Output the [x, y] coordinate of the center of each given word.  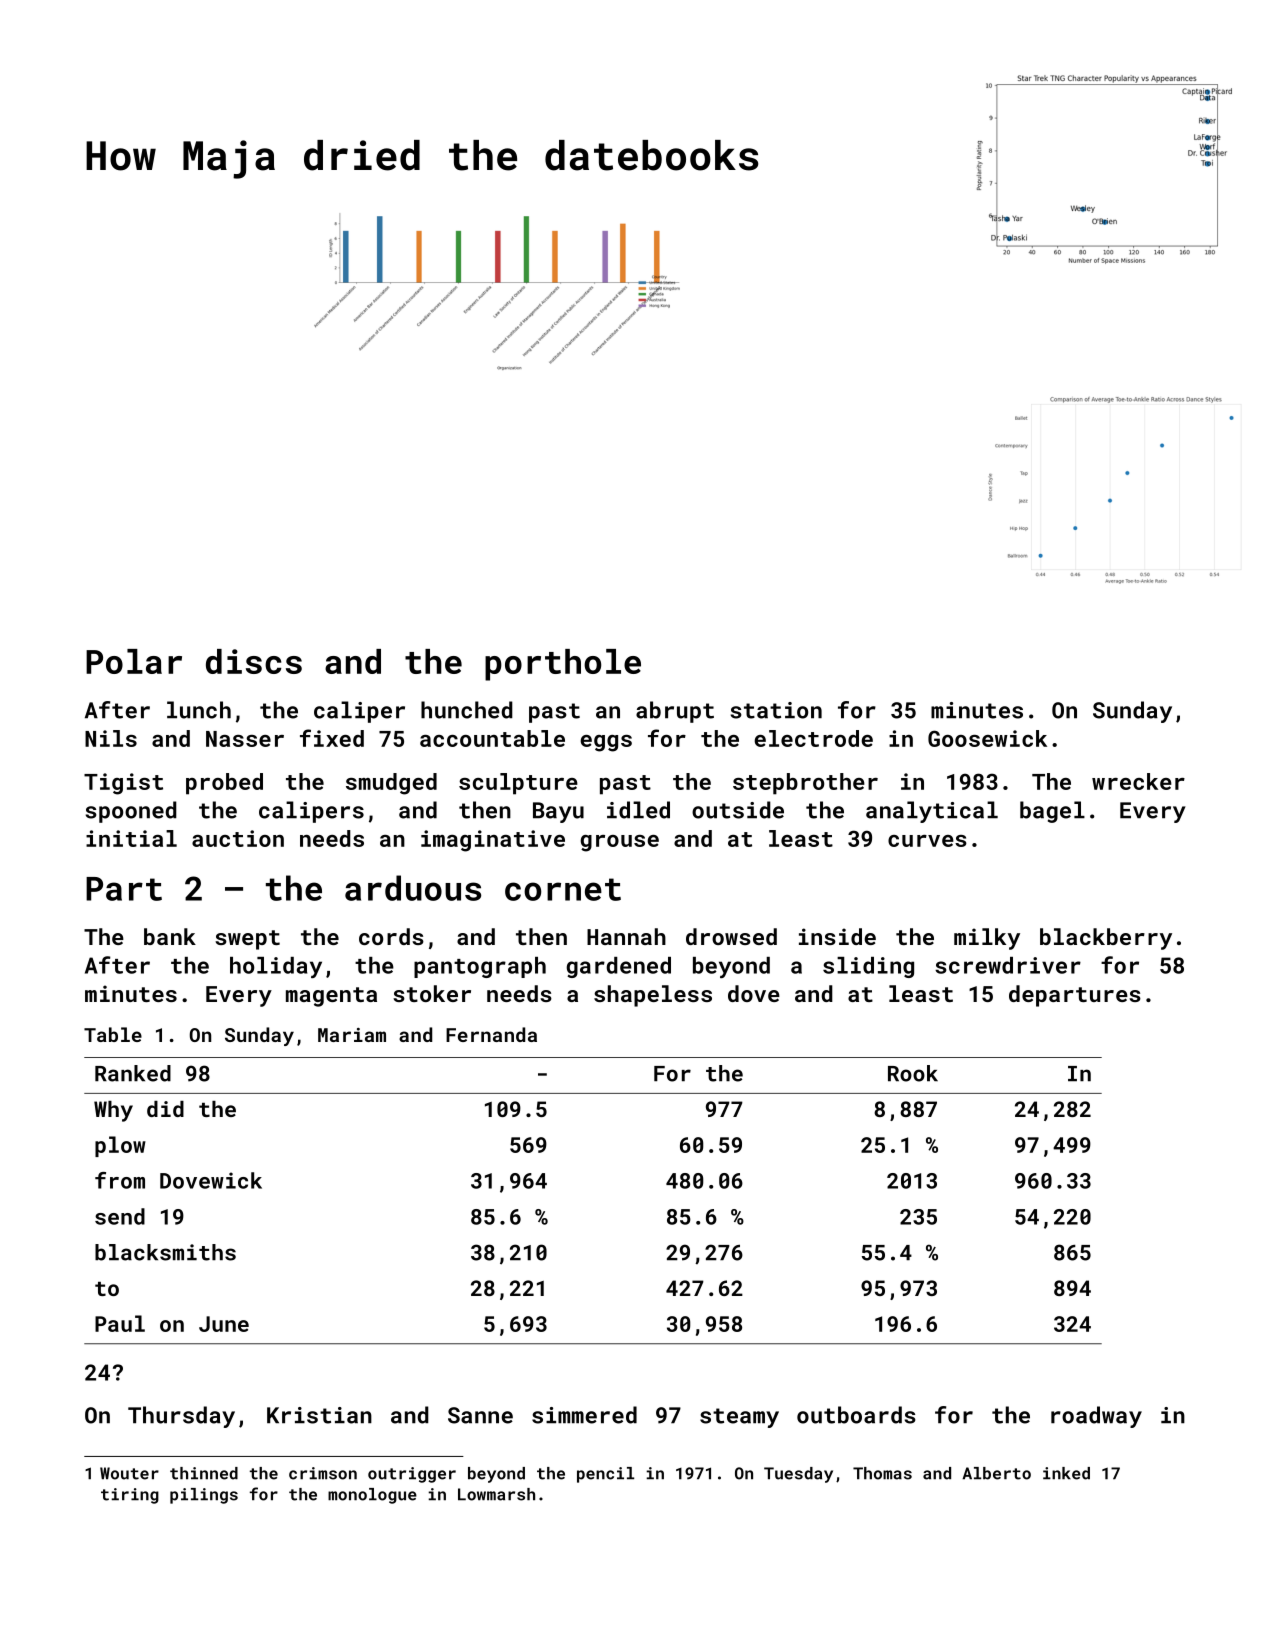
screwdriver [1008, 965]
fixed [332, 738]
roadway [1096, 1417]
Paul [120, 1323]
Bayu [558, 812]
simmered [584, 1415]
